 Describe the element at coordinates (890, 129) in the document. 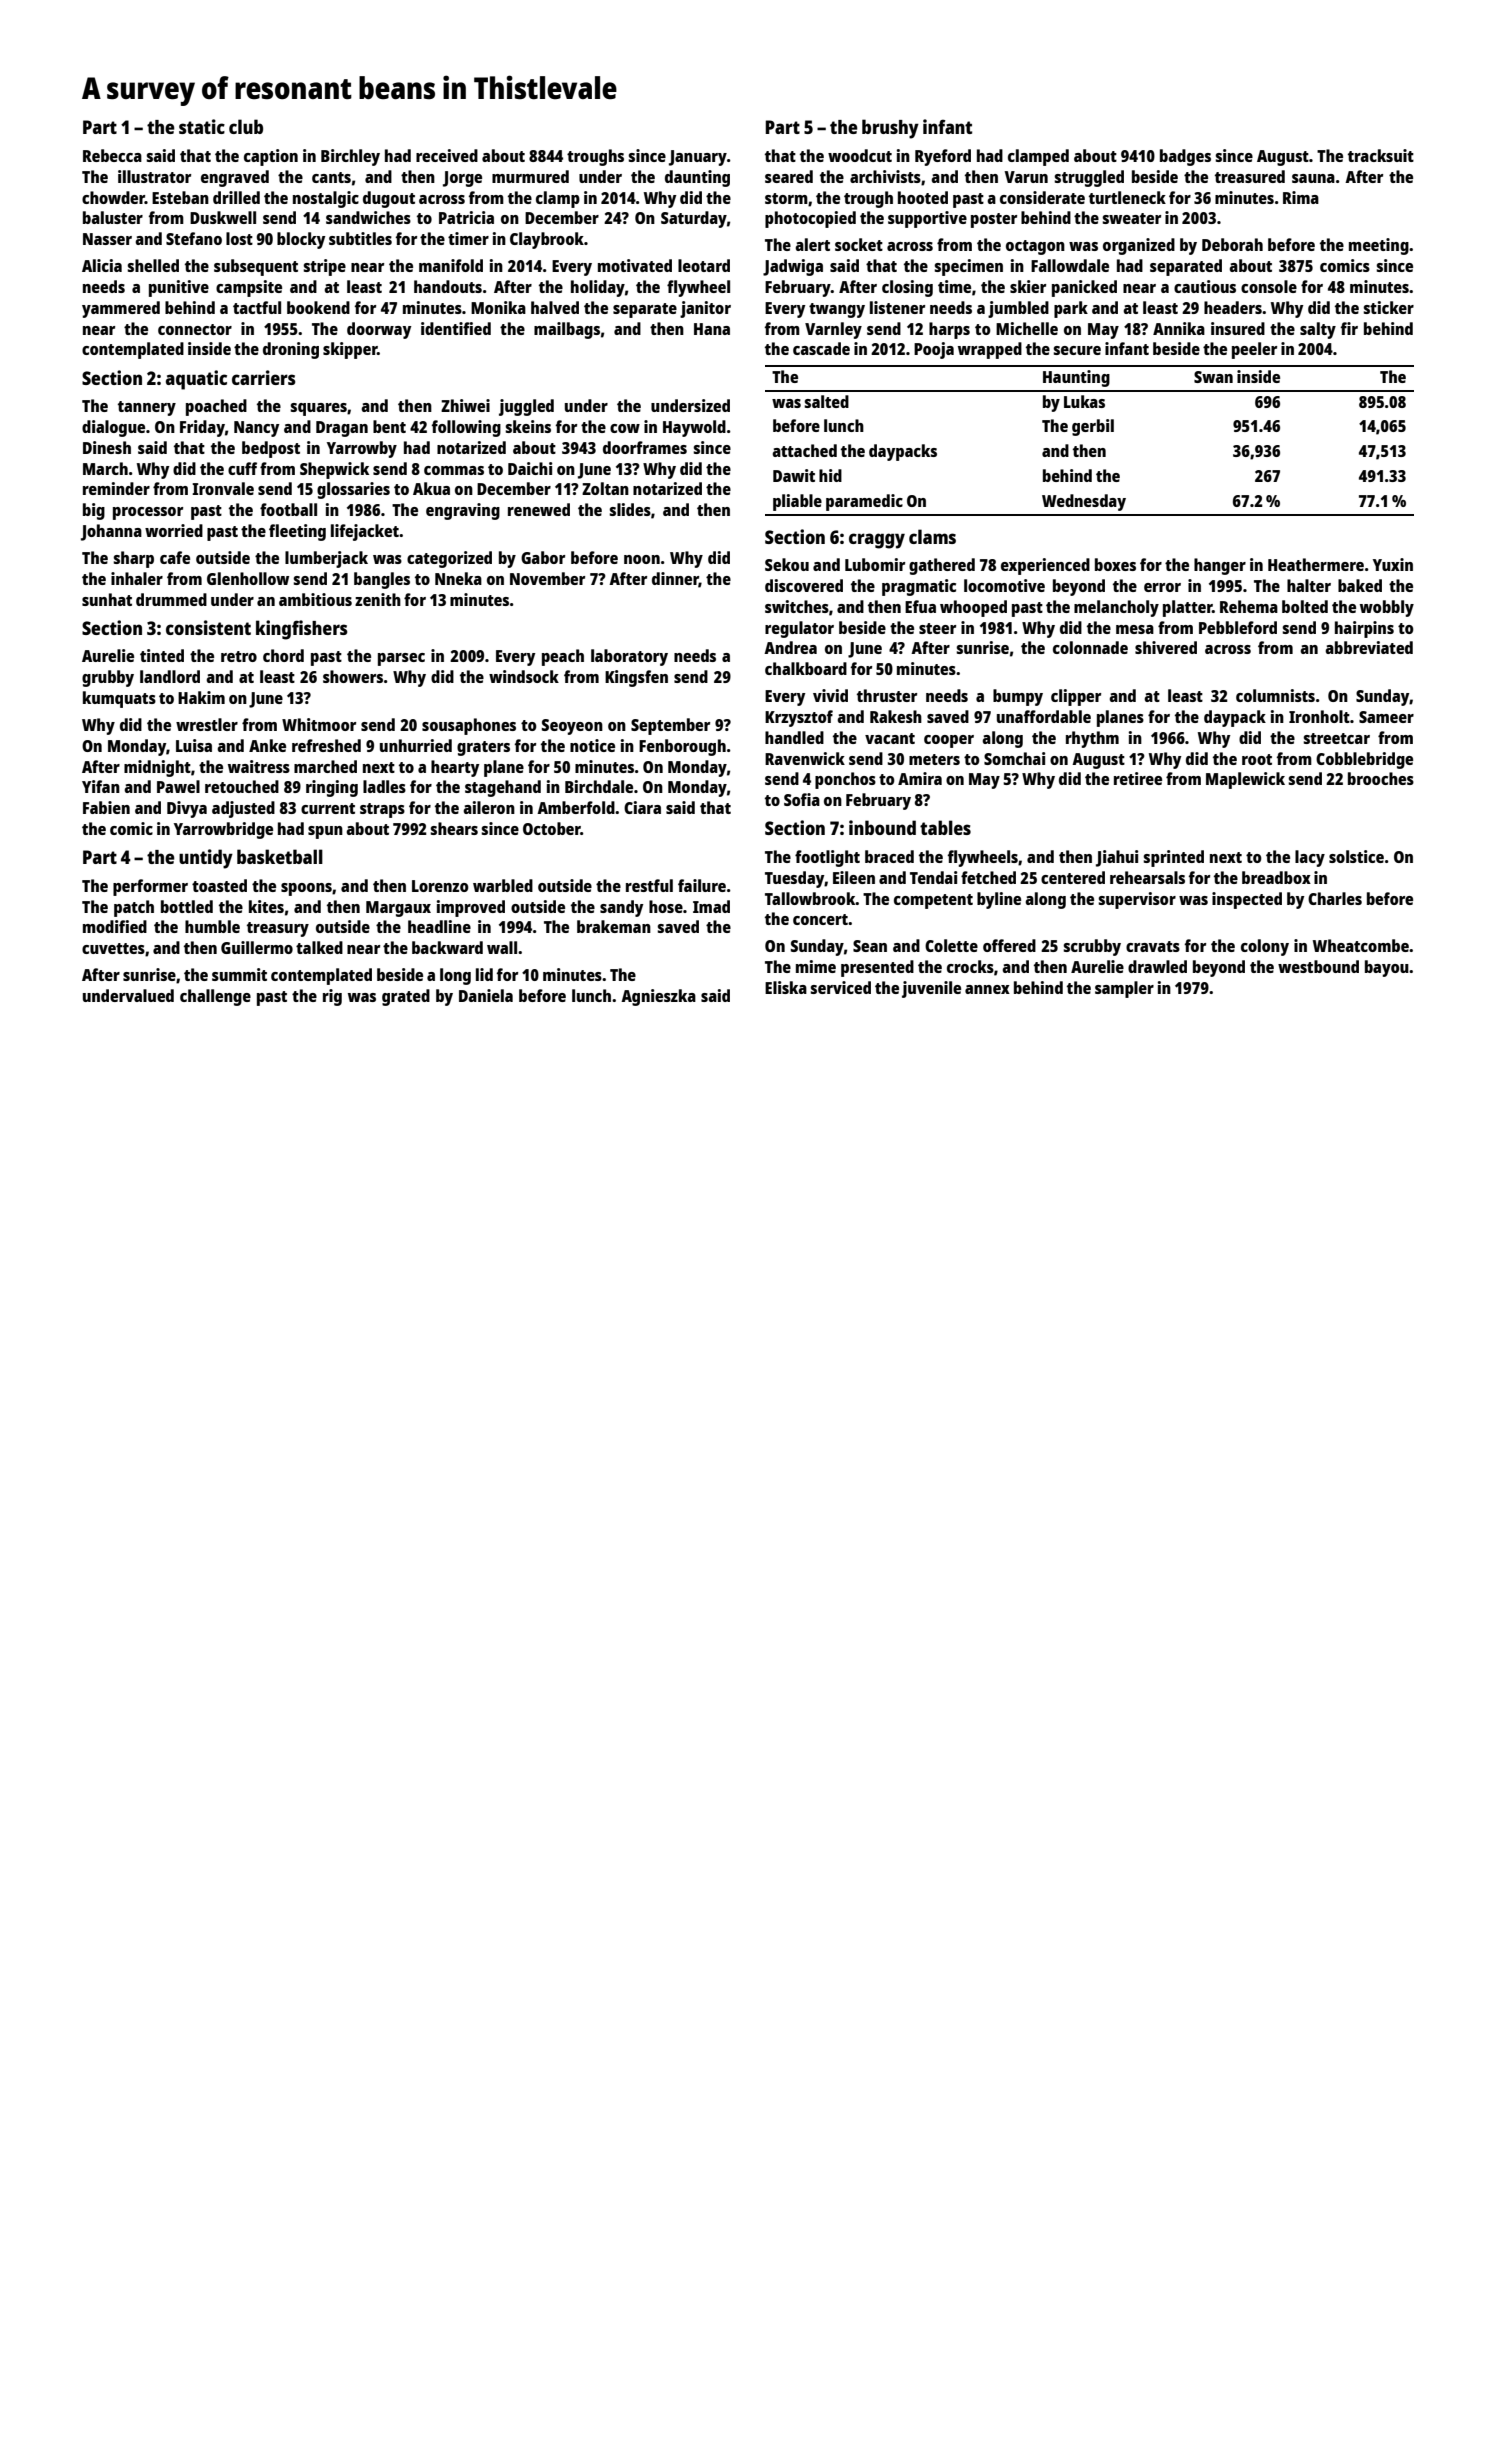

I see `brushy` at that location.
